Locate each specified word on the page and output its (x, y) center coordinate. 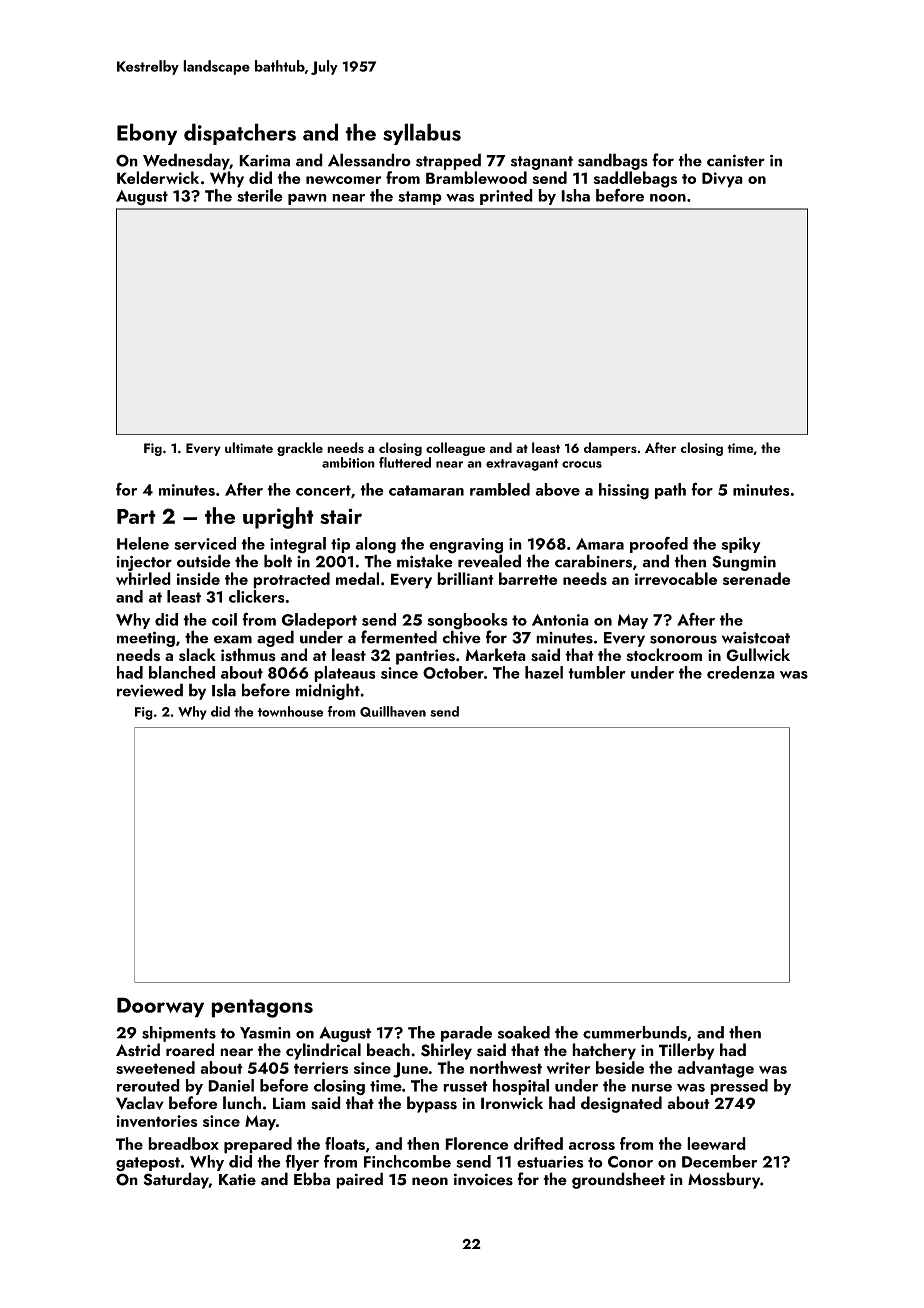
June (410, 1070)
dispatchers (240, 134)
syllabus (422, 134)
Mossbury (724, 1180)
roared (190, 1050)
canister (736, 160)
